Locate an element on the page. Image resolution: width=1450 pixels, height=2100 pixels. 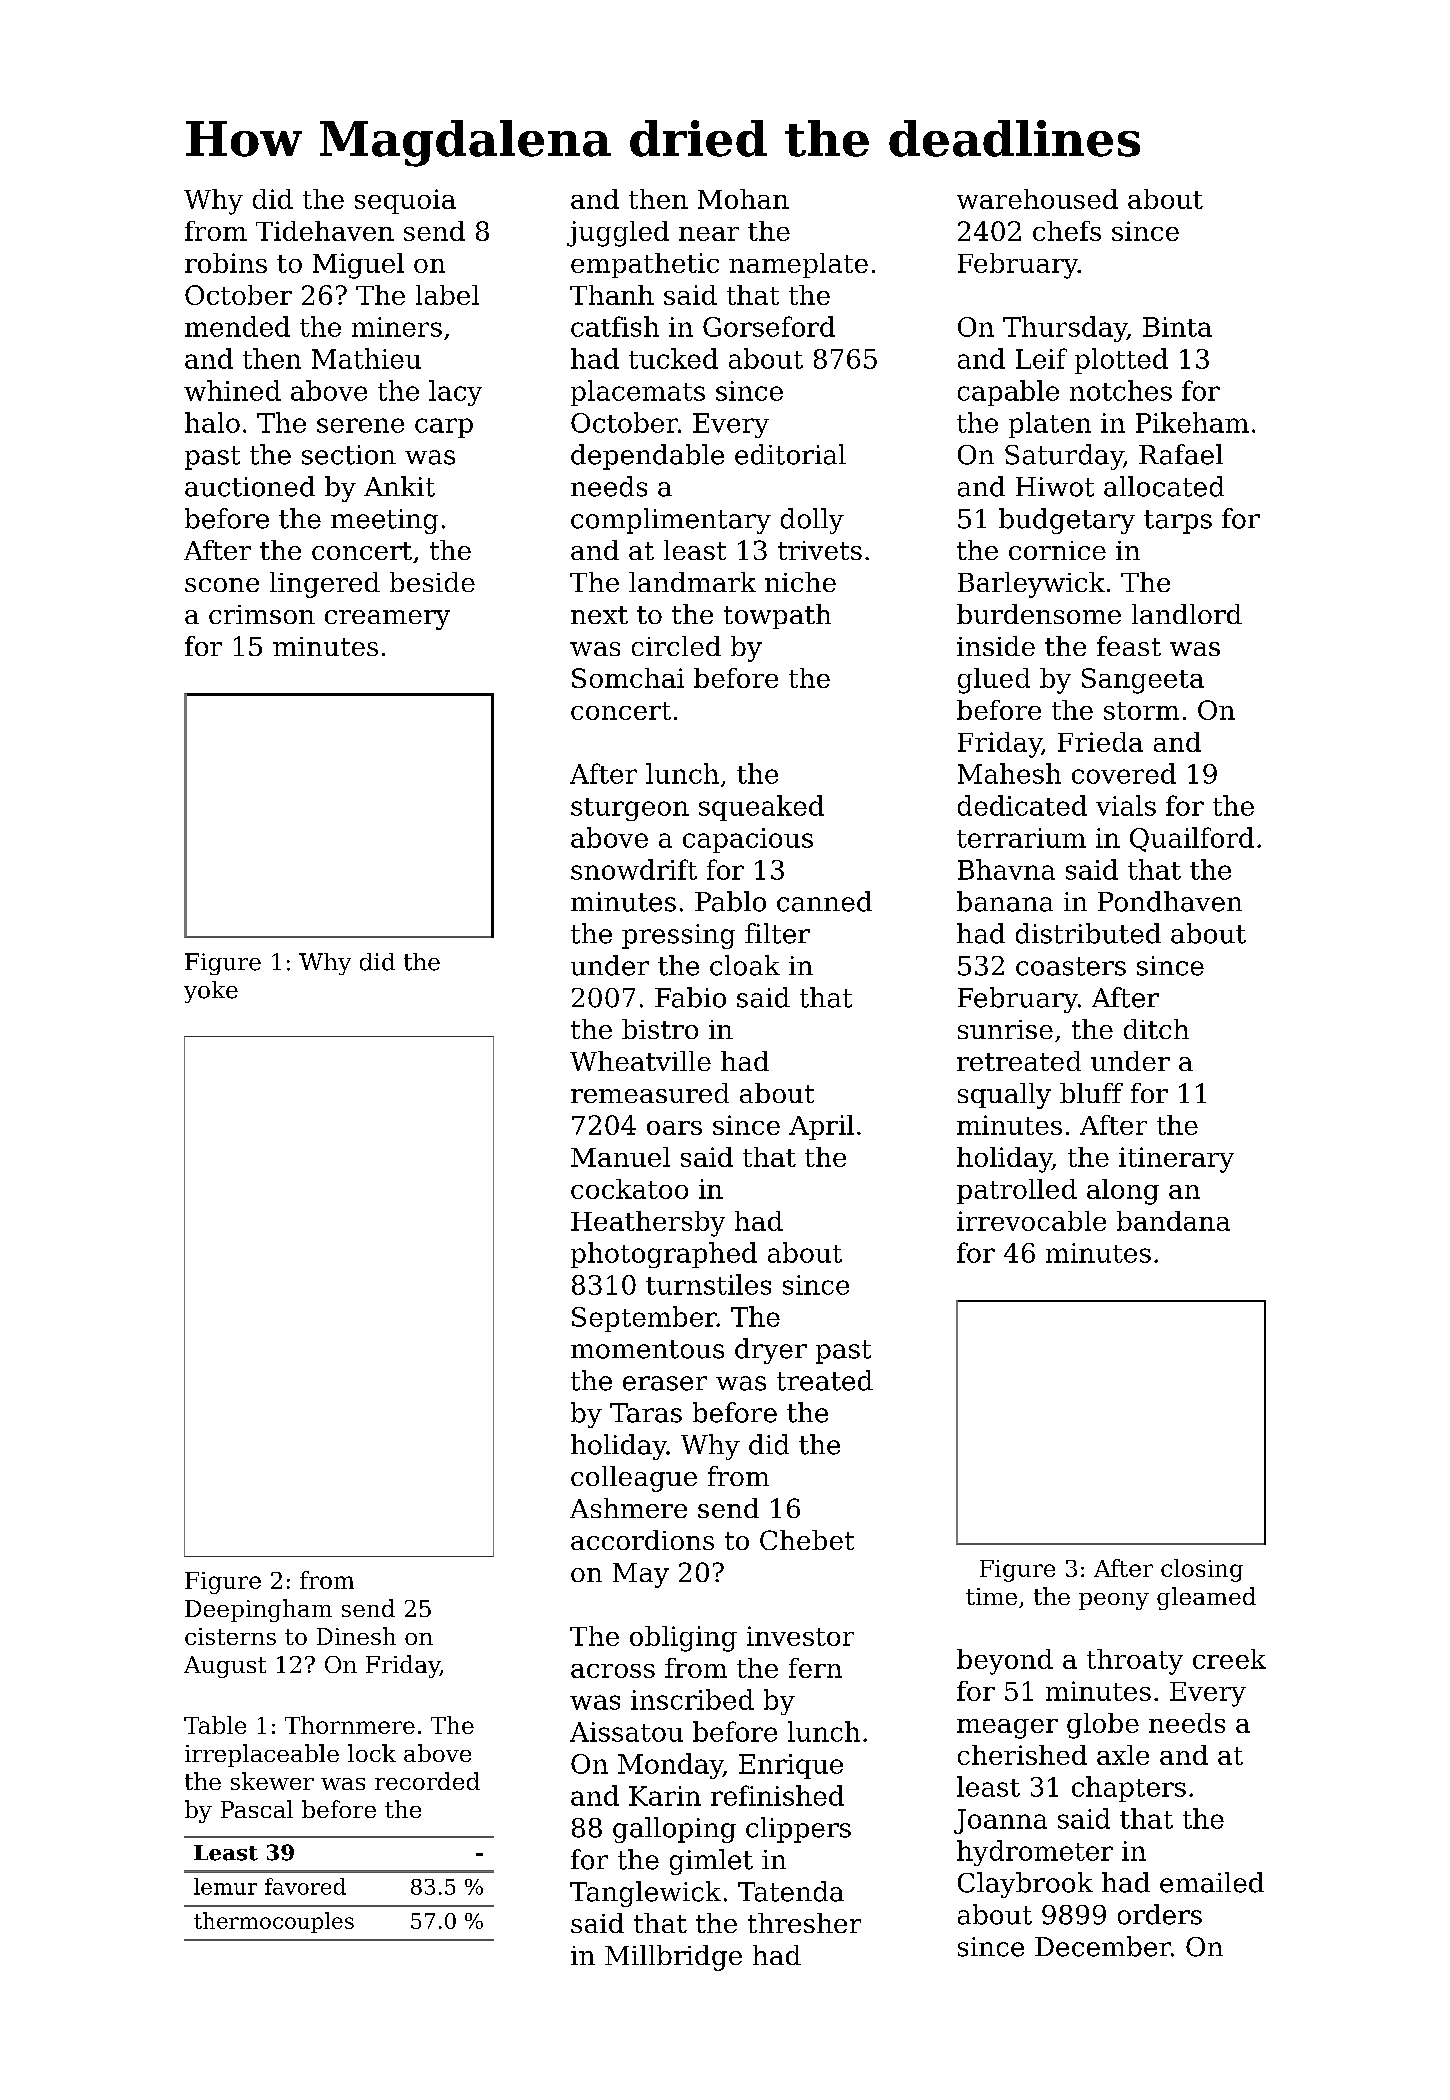
cornice is located at coordinates (1057, 550).
